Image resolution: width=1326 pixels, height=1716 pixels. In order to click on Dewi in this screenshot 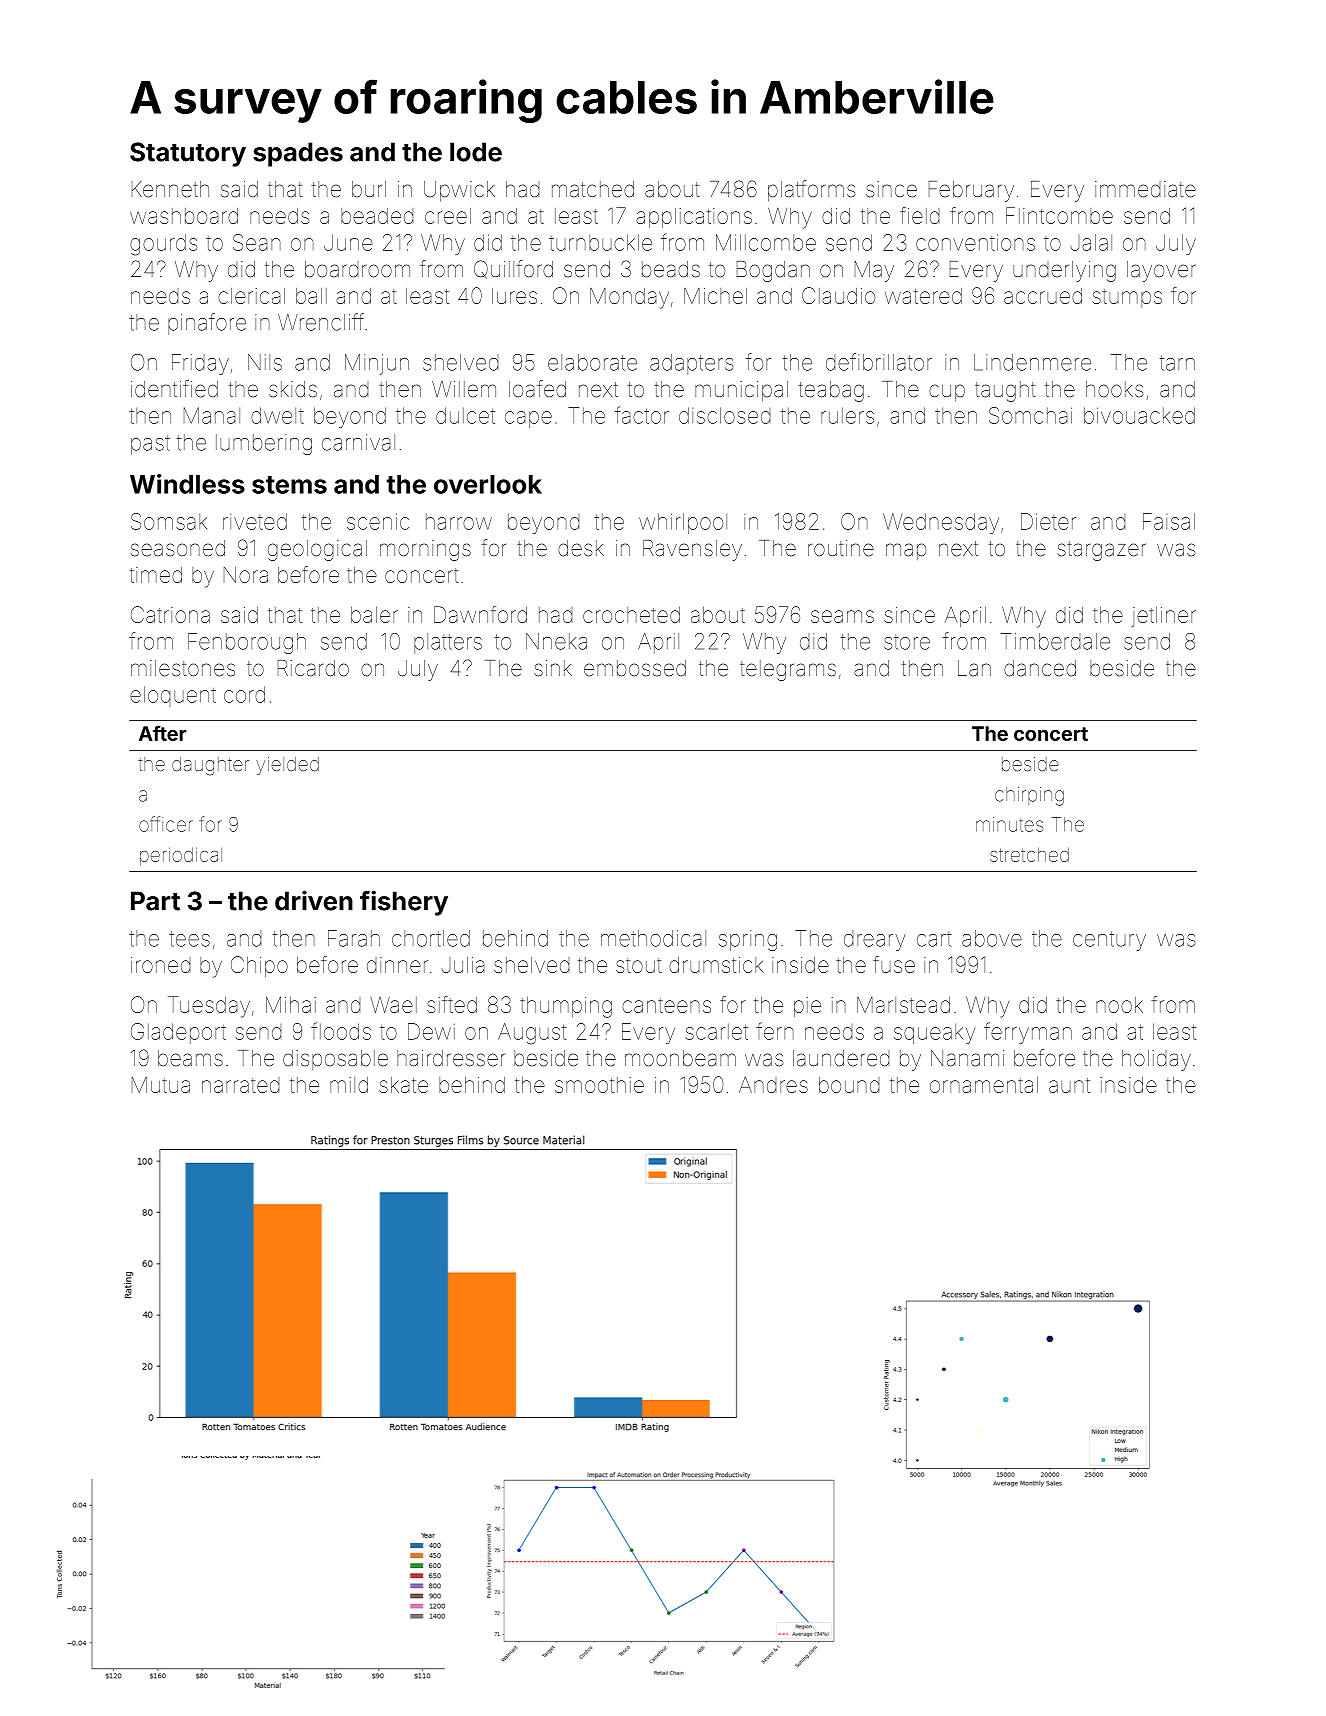, I will do `click(431, 1031)`.
